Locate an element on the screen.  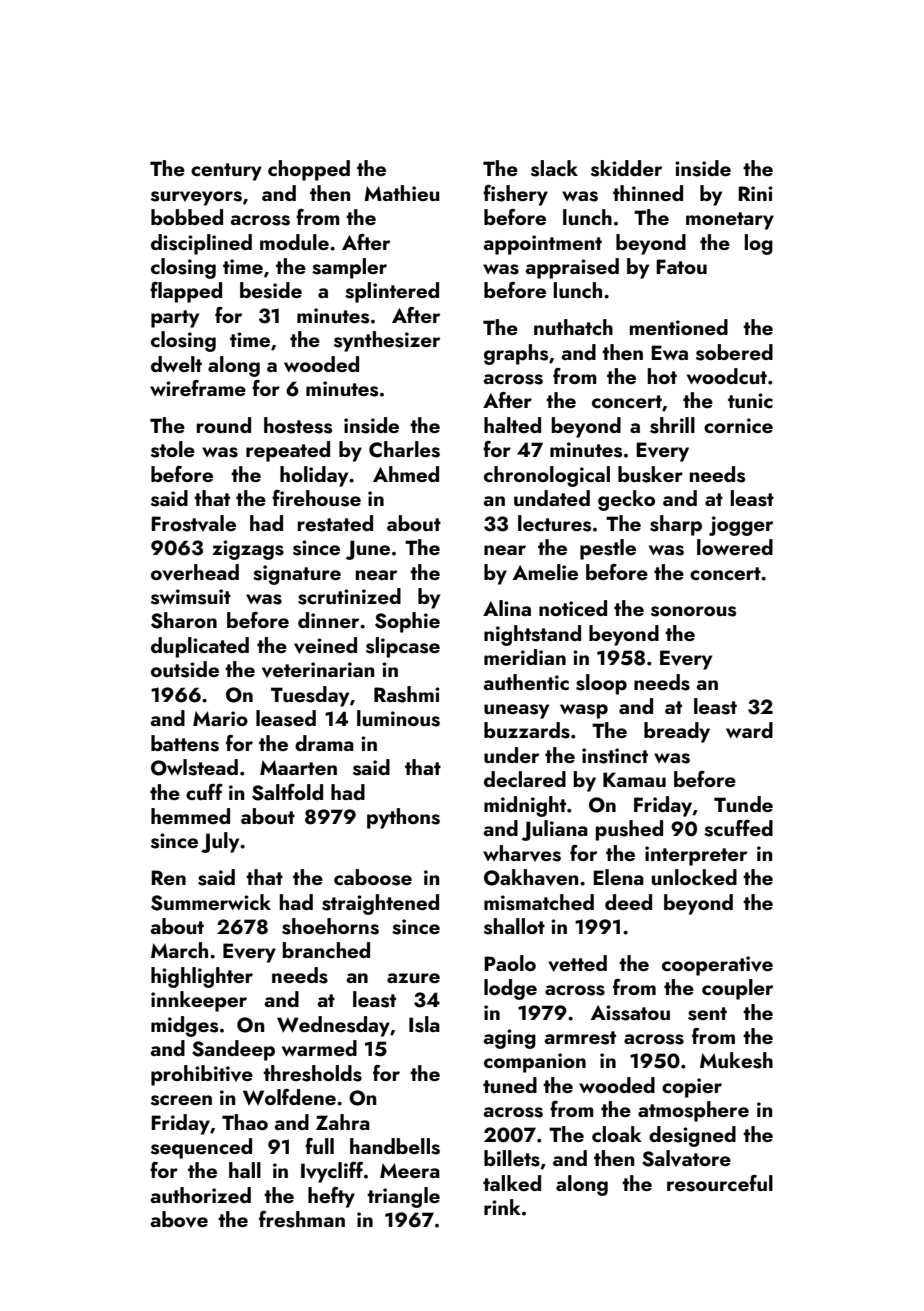
Mathieu is located at coordinates (402, 193).
